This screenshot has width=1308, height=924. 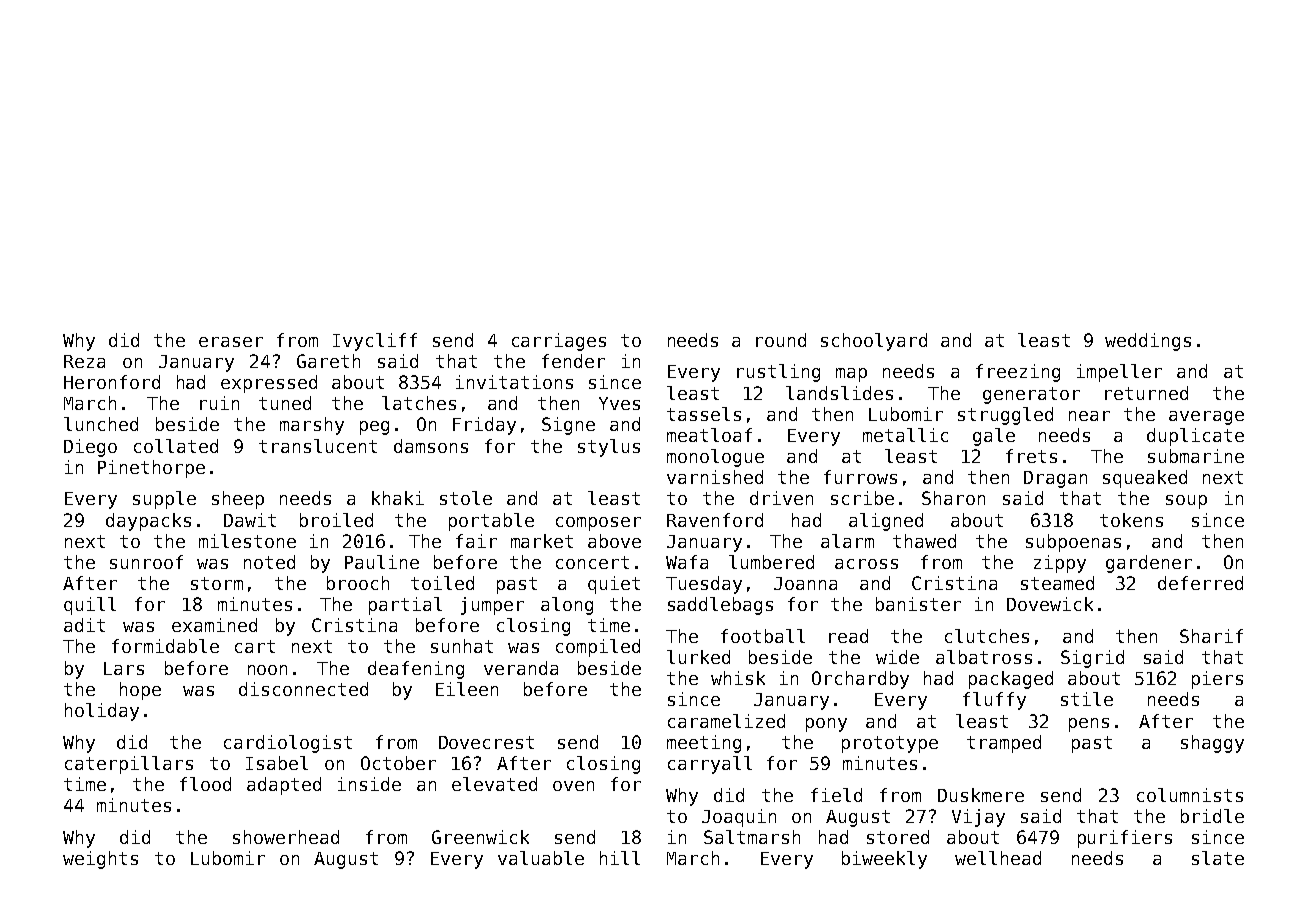 I want to click on schoolyard, so click(x=874, y=342).
